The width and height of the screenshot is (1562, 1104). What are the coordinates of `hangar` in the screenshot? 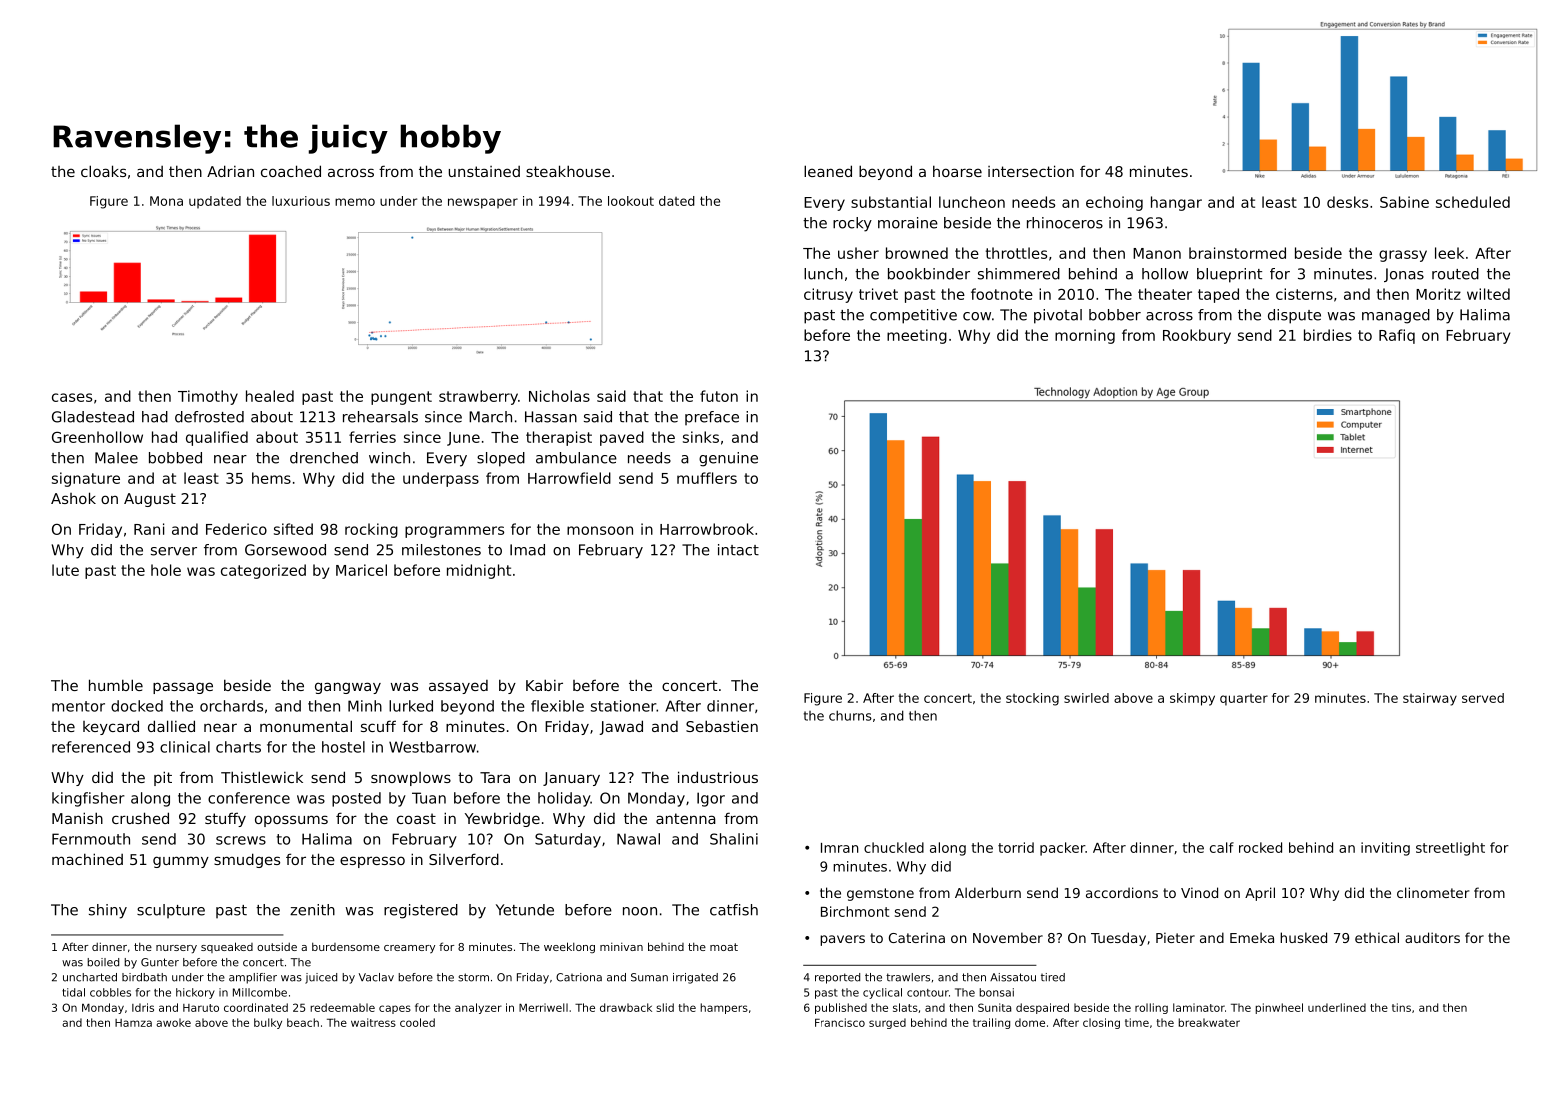 It's located at (1176, 203).
